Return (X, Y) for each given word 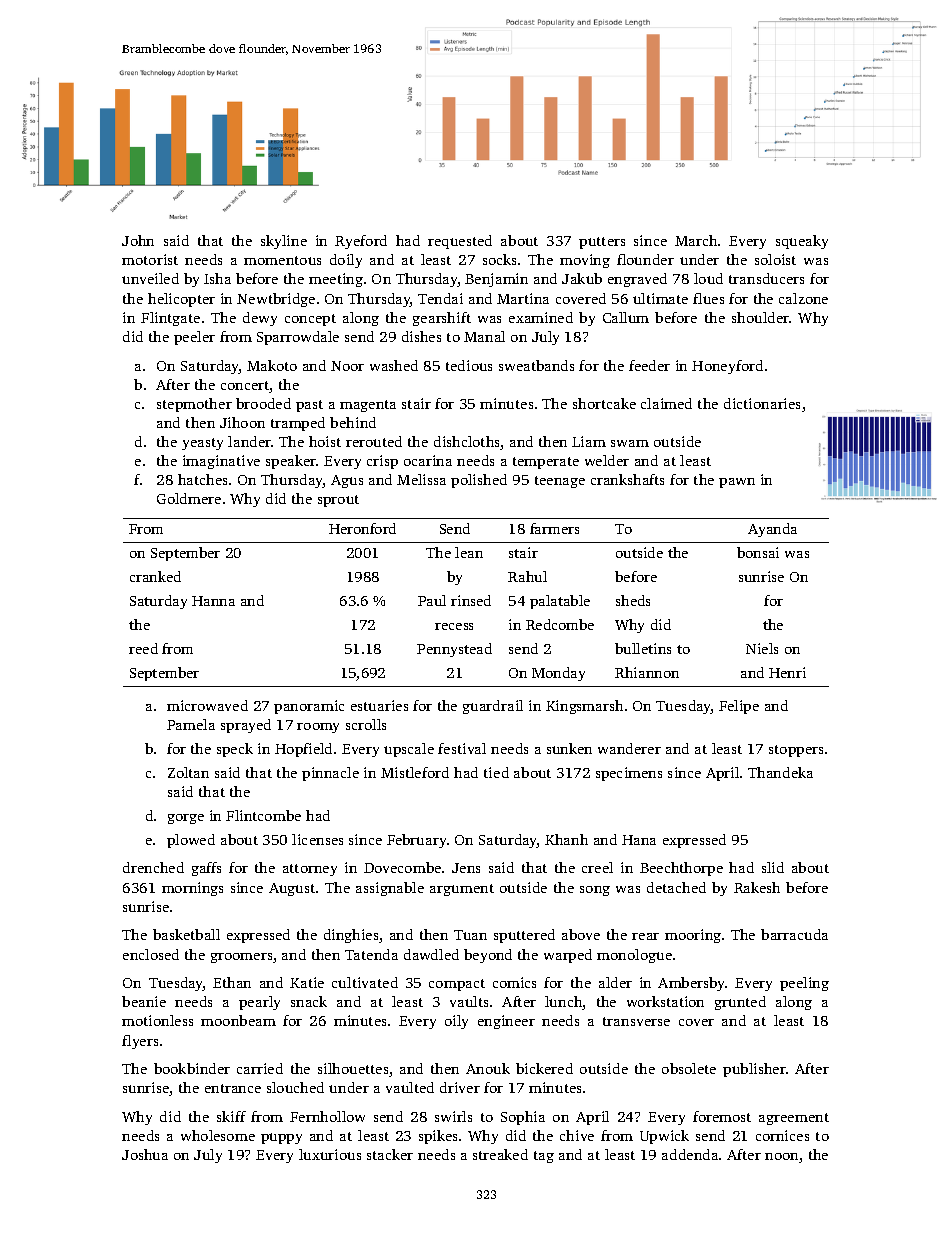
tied (496, 772)
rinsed (471, 600)
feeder (649, 365)
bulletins (643, 648)
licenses (317, 839)
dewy (260, 319)
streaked (500, 1154)
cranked (155, 576)
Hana (639, 840)
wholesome (218, 1135)
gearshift (442, 319)
